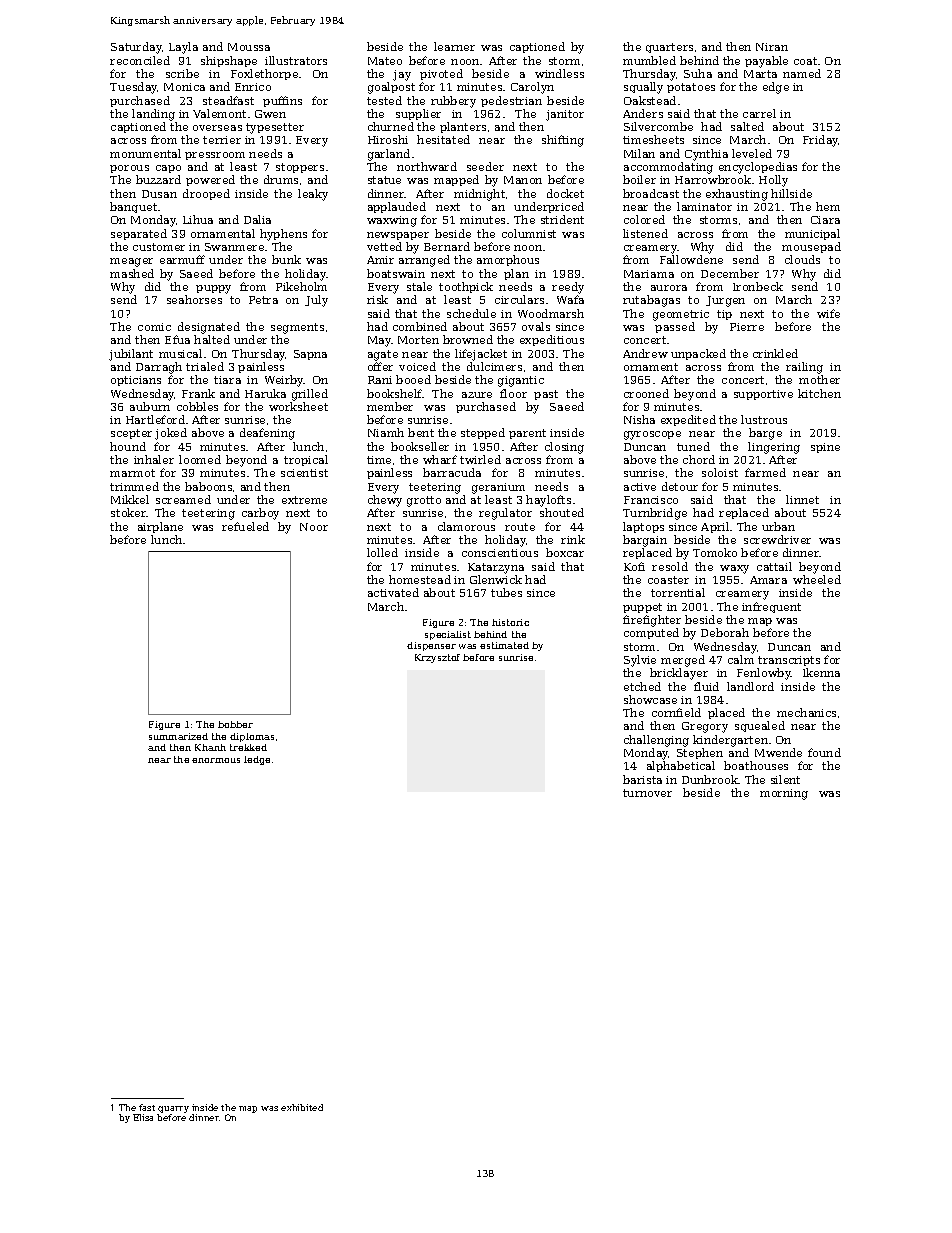 This screenshot has height=1233, width=952. I want to click on quarry, so click(173, 1109).
